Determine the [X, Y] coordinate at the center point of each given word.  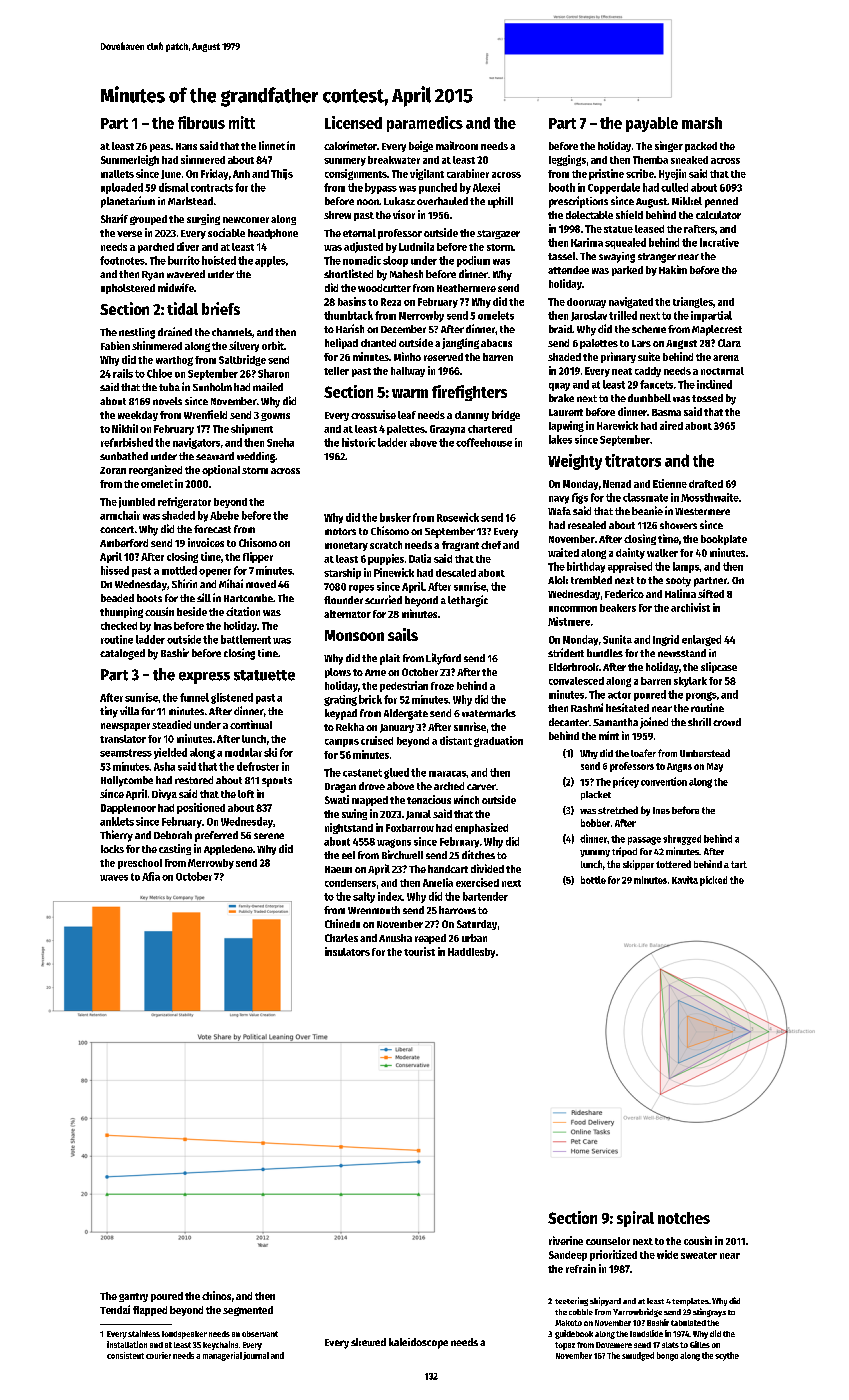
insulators [347, 951]
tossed [707, 398]
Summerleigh [130, 160]
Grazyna [447, 430]
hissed [115, 570]
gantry [133, 1297]
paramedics [425, 124]
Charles [341, 938]
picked [713, 881]
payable [652, 124]
